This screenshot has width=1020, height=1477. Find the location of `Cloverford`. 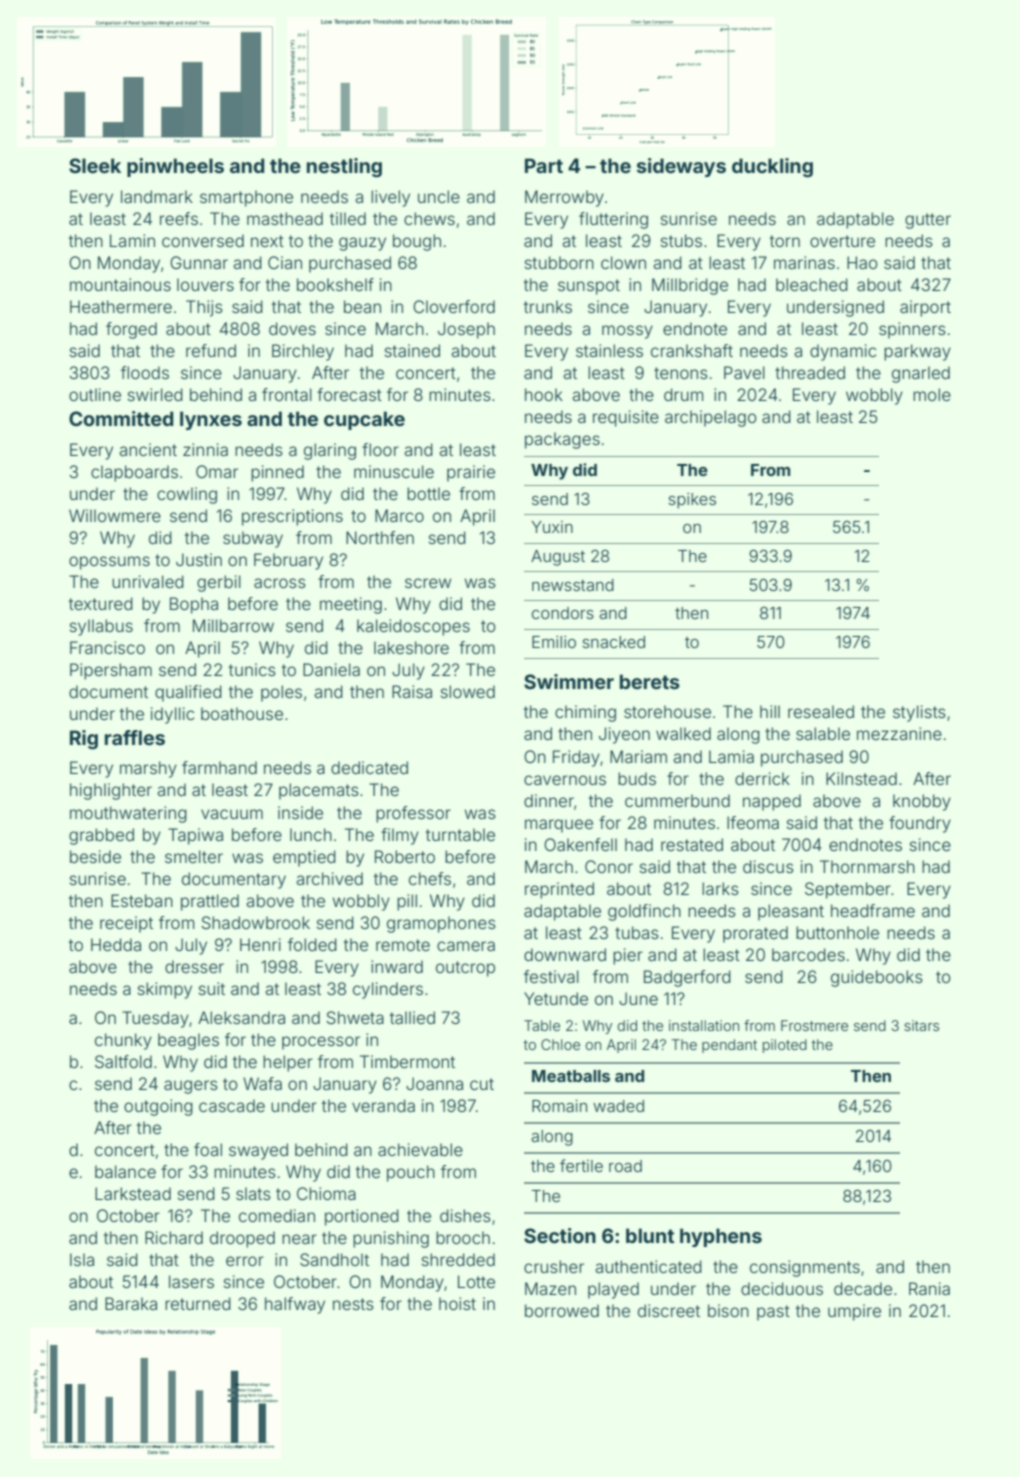

Cloverford is located at coordinates (454, 306).
